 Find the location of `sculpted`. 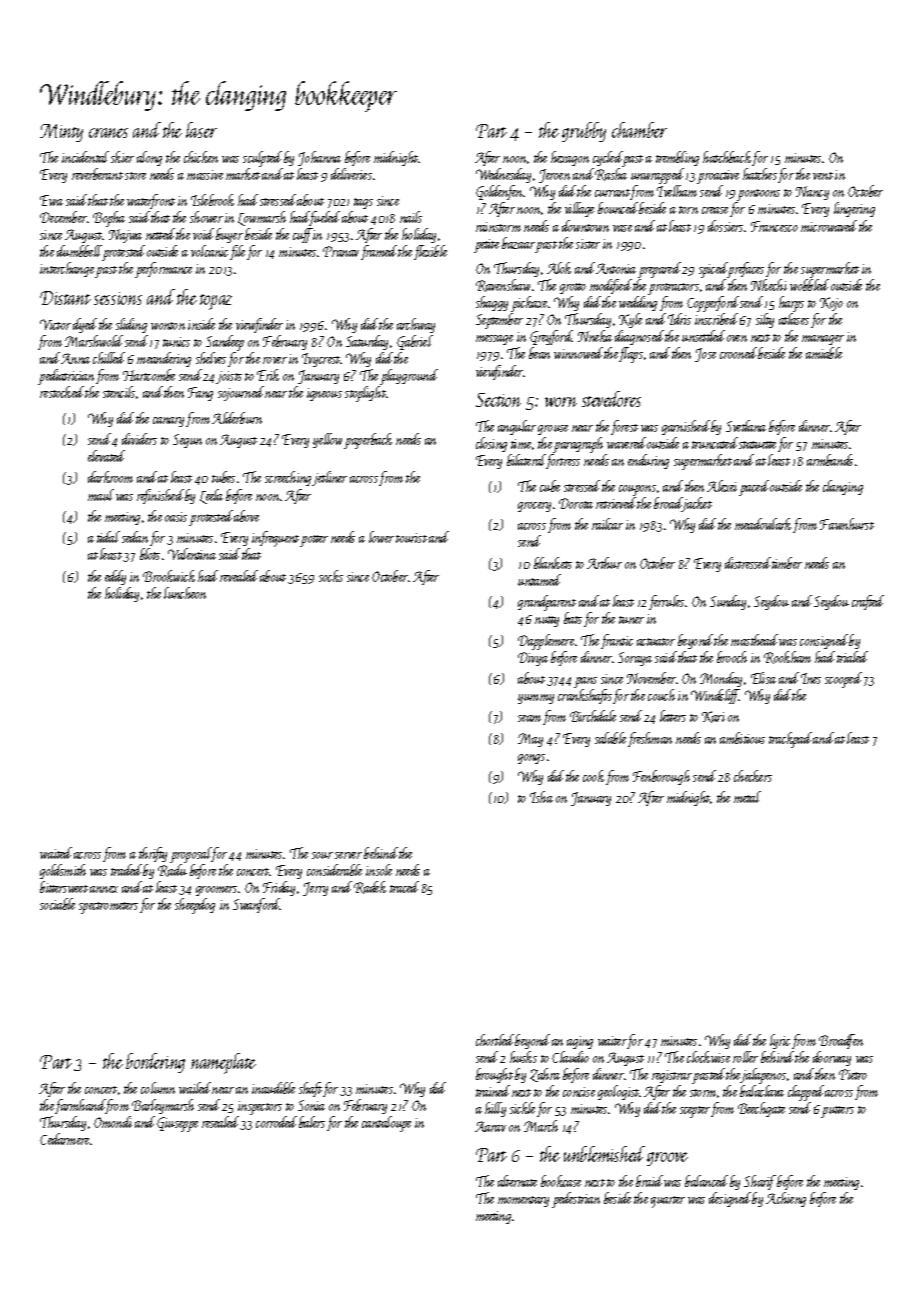

sculpted is located at coordinates (262, 159).
